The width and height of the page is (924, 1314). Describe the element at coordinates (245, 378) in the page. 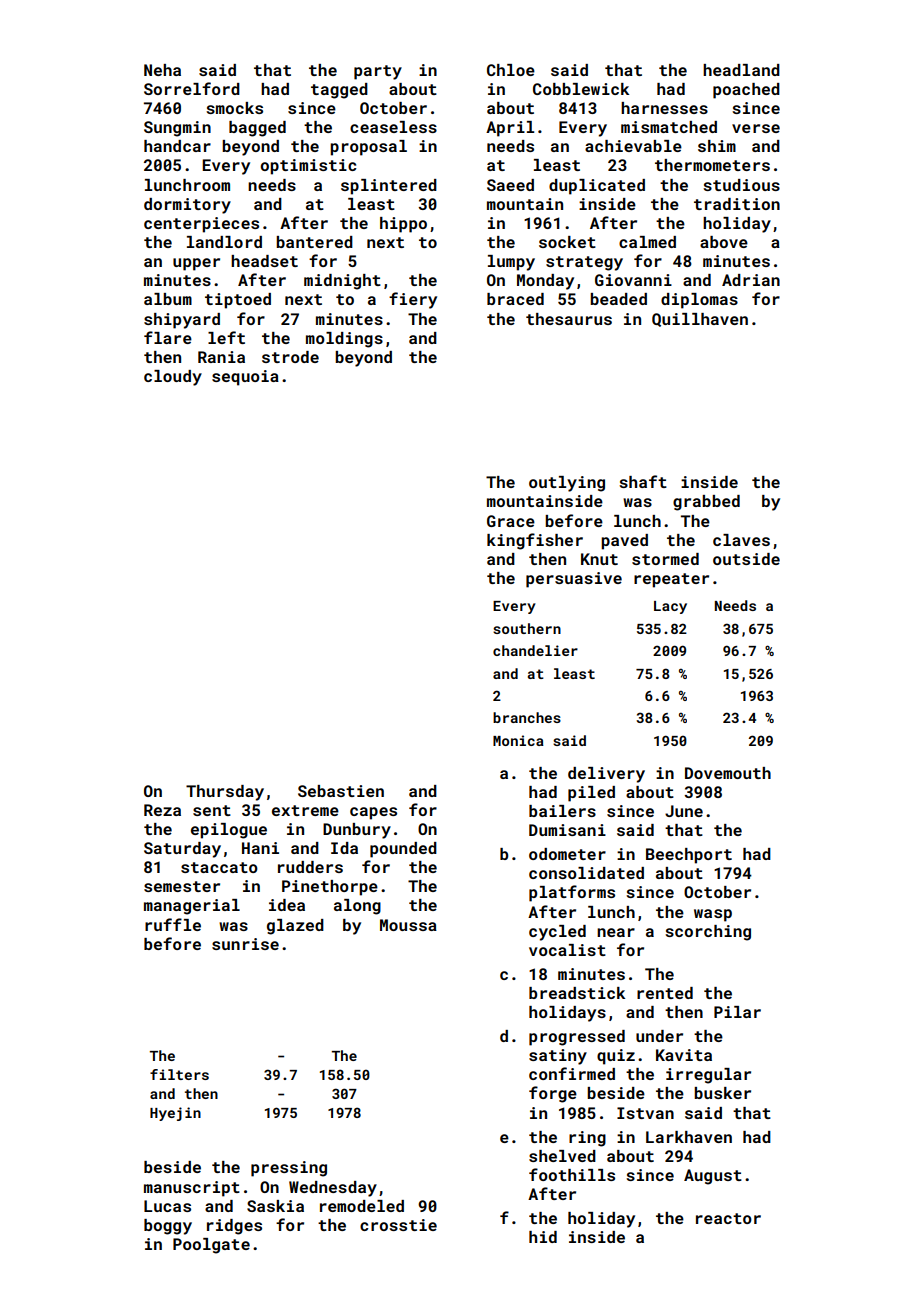

I see `sequoia` at that location.
